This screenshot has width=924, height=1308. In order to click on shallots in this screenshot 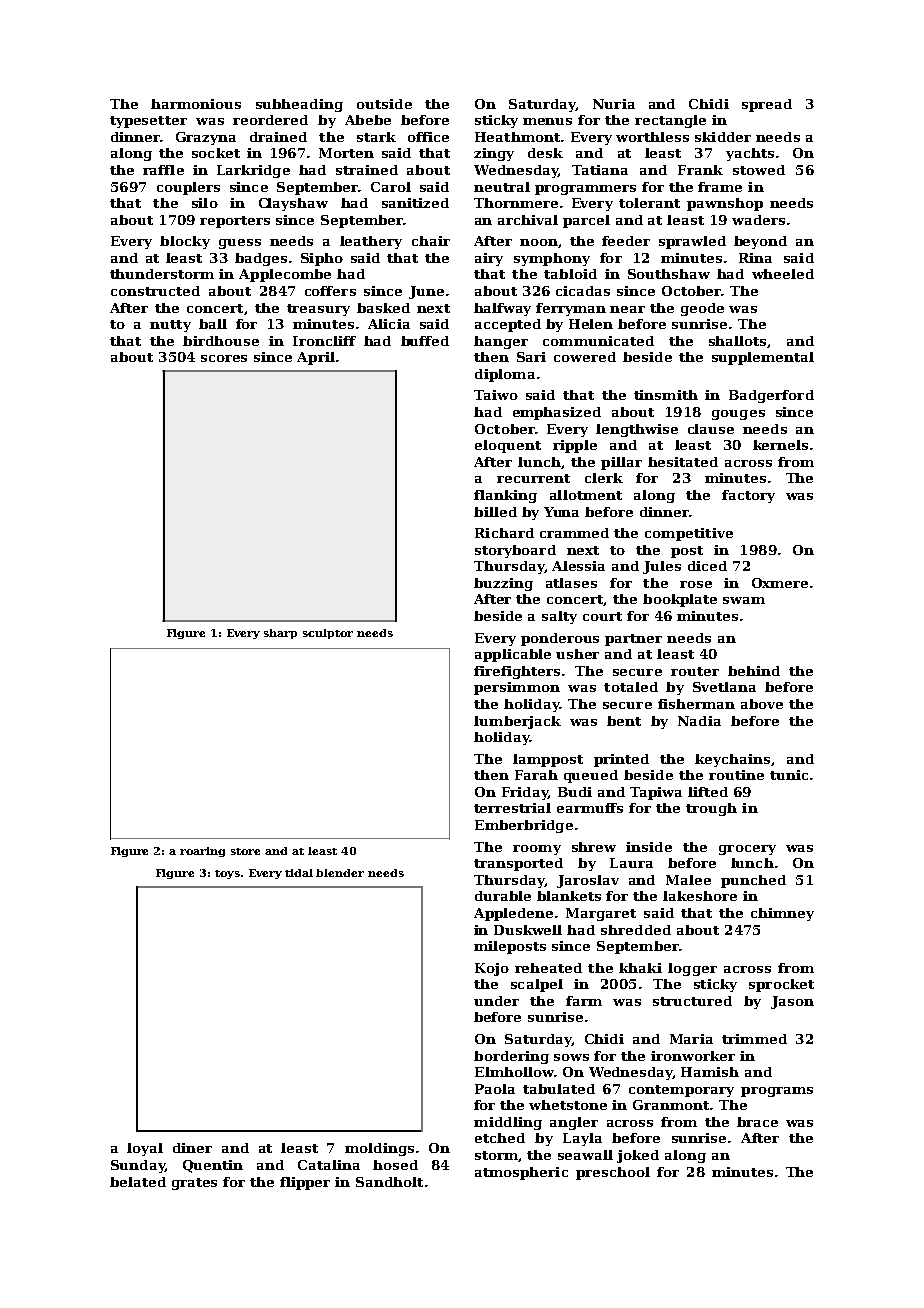, I will do `click(737, 341)`.
